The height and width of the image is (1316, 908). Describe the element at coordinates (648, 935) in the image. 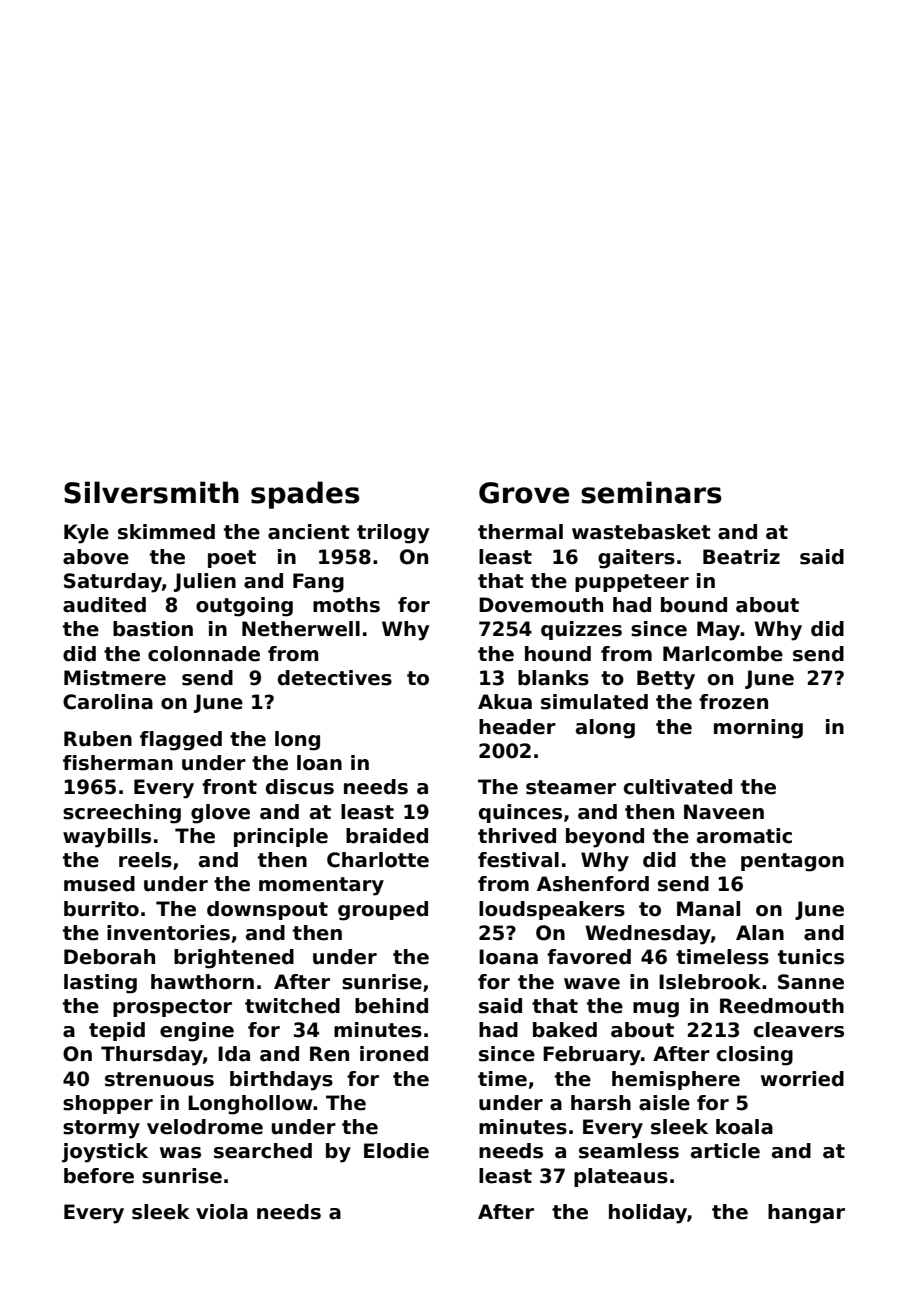

I see `Wednesday` at that location.
